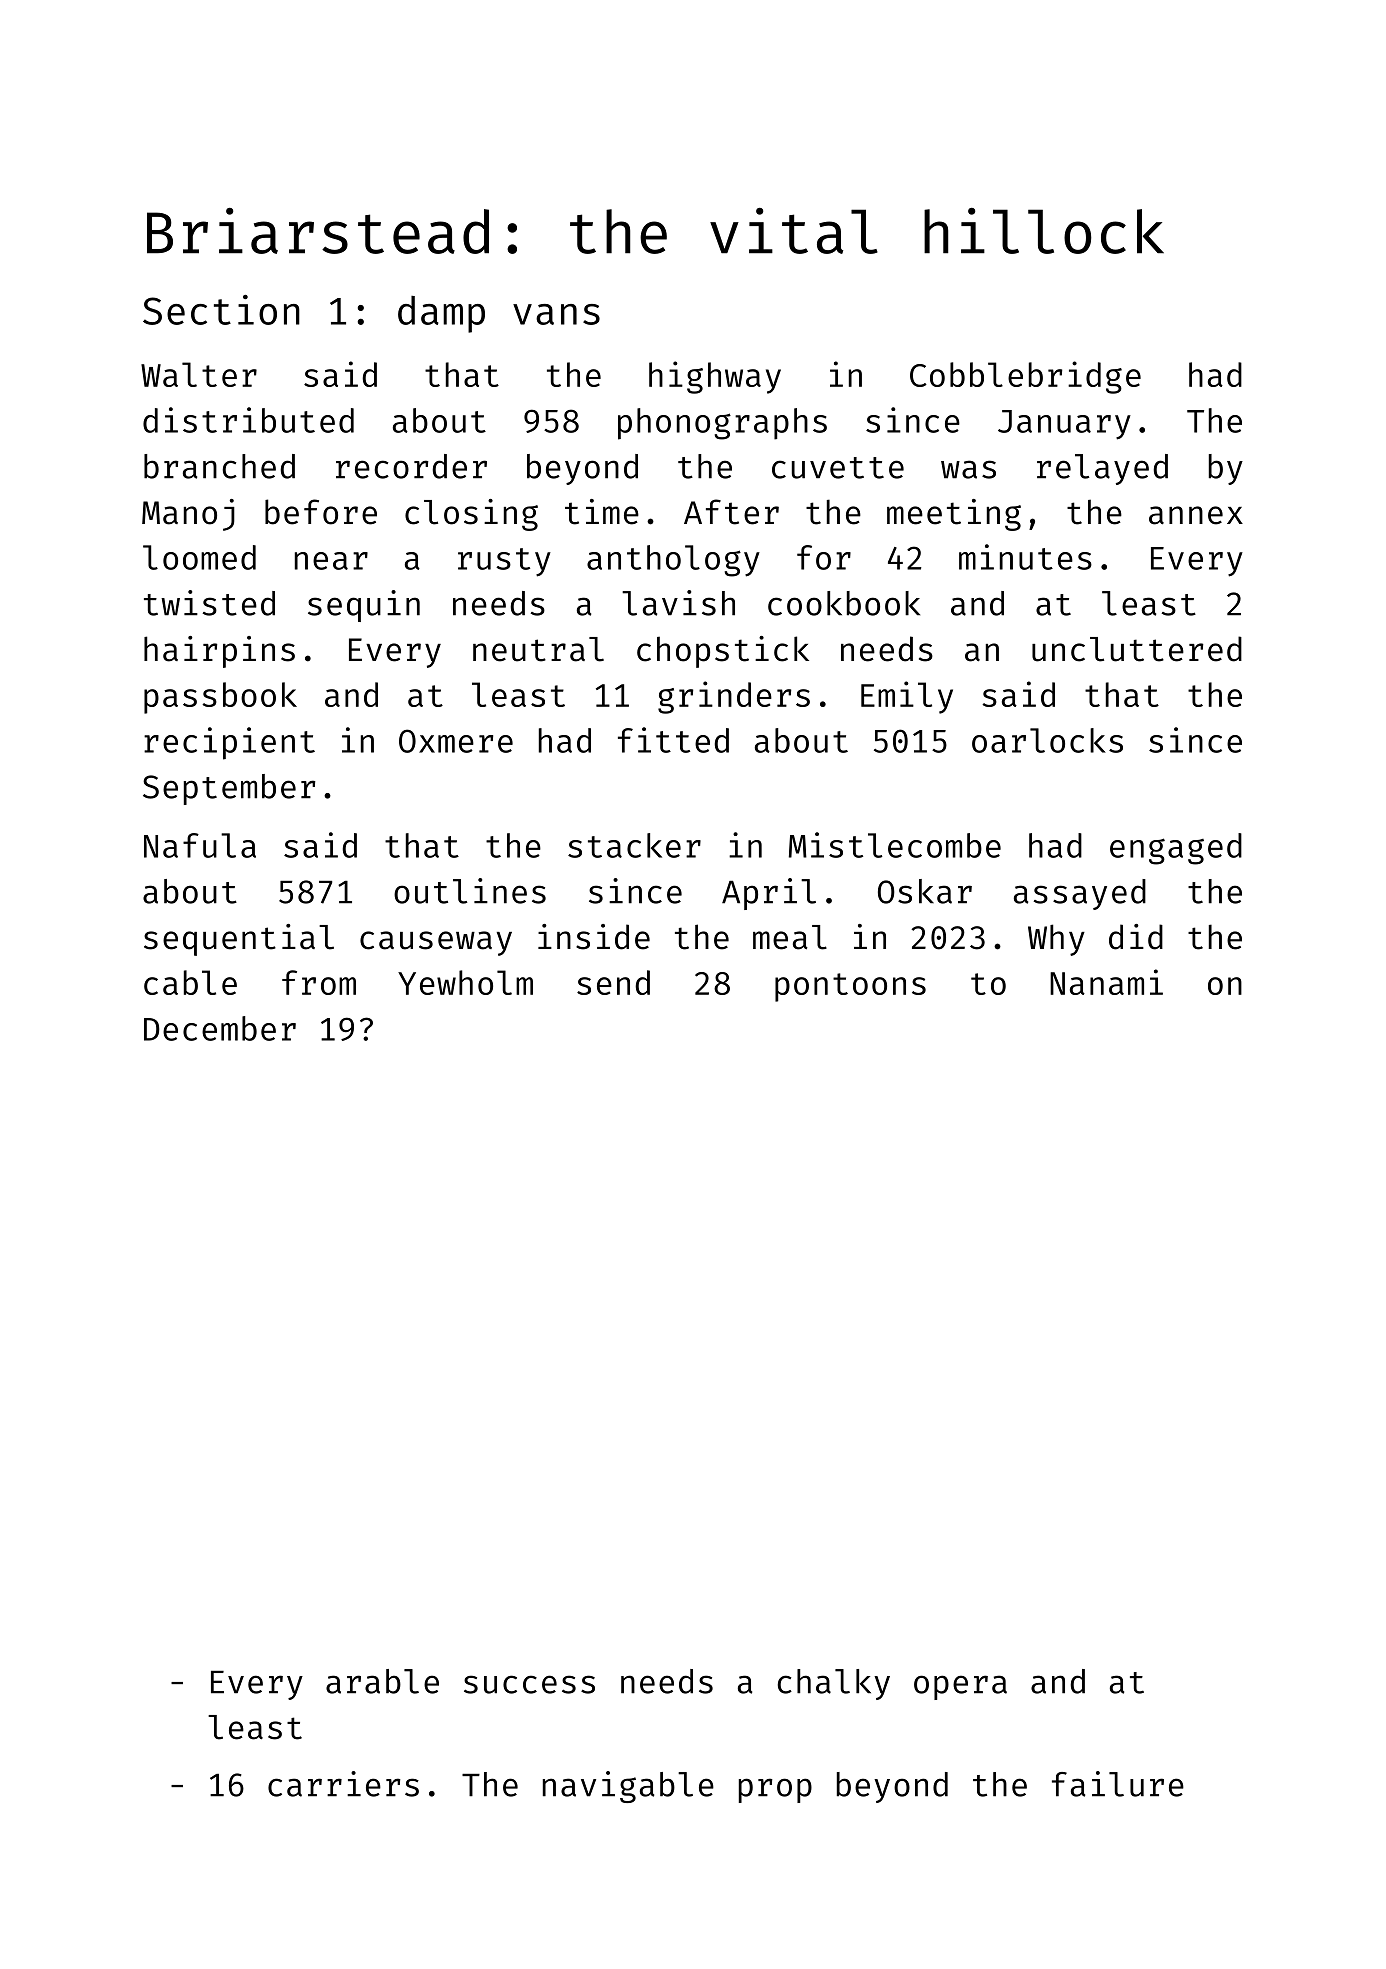 The image size is (1386, 1969). What do you see at coordinates (248, 420) in the page?
I see `distributed` at bounding box center [248, 420].
